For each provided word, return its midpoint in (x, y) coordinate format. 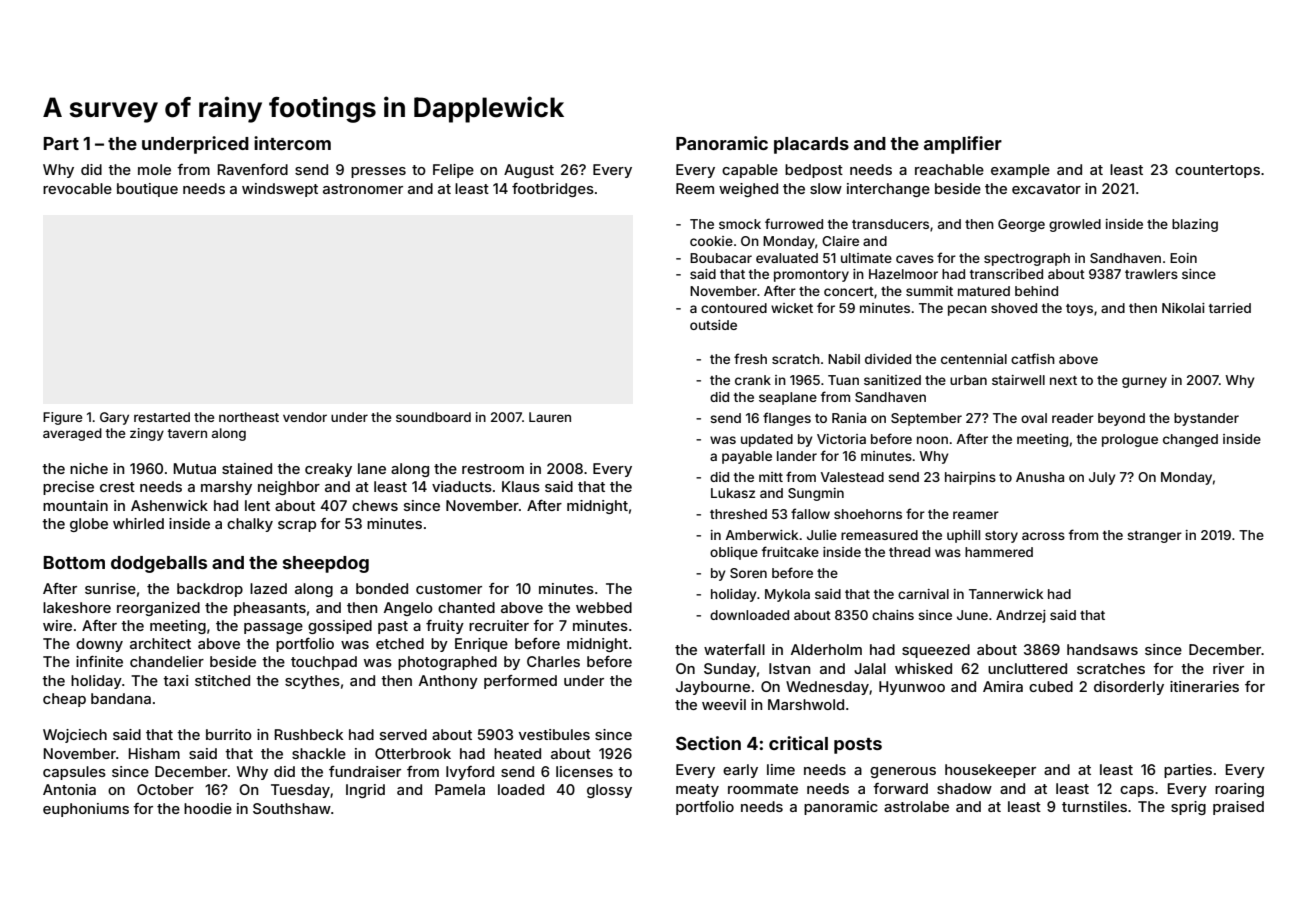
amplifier (963, 145)
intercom (292, 143)
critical (798, 743)
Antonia (69, 789)
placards (811, 145)
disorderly (1129, 688)
